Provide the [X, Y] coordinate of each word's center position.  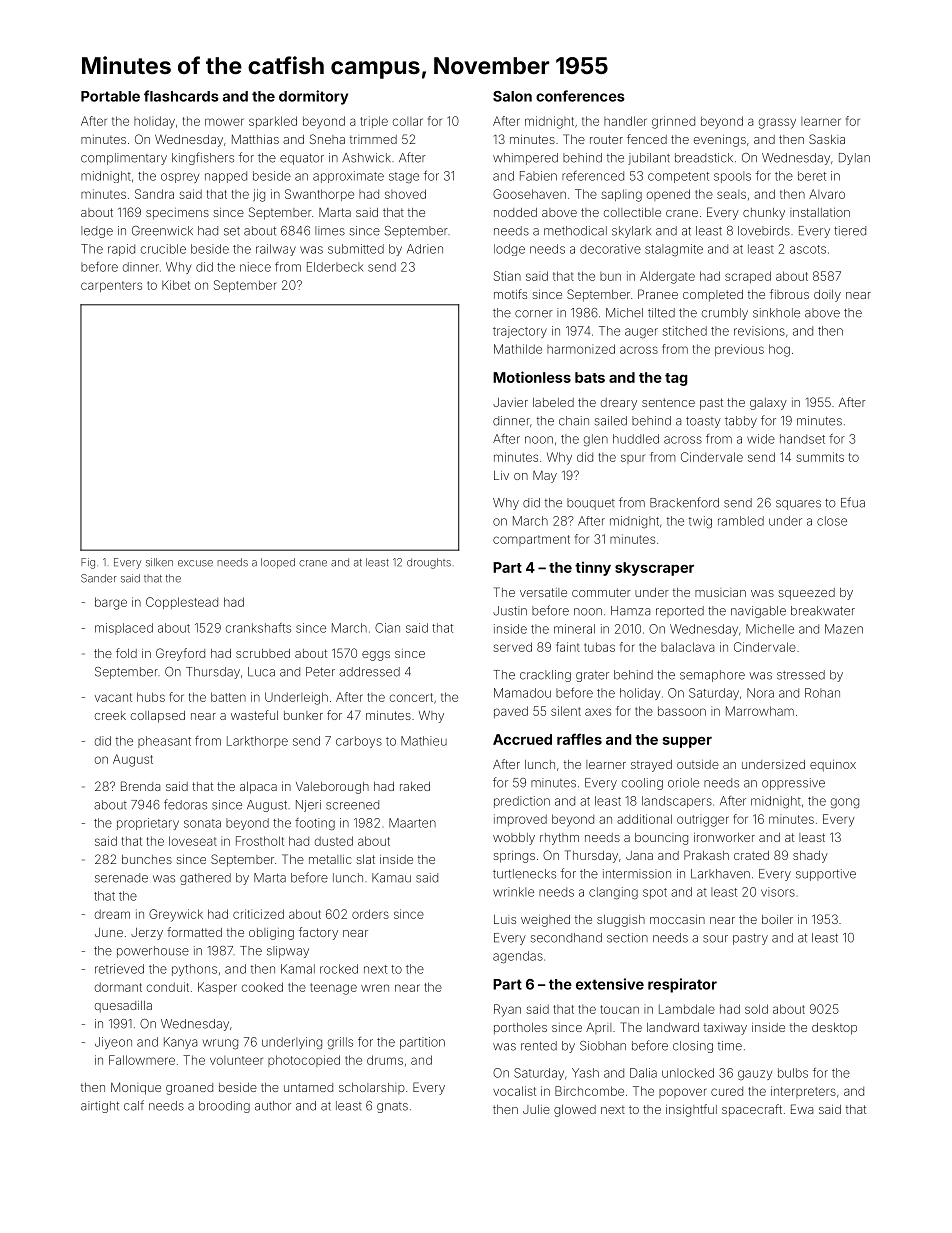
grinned [673, 122]
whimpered [525, 159]
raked [415, 786]
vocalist [514, 1091]
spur [633, 459]
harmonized [581, 349]
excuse [195, 563]
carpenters [111, 286]
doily [827, 296]
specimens [177, 214]
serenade [121, 878]
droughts [429, 563]
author [273, 1106]
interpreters [803, 1092]
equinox [833, 766]
